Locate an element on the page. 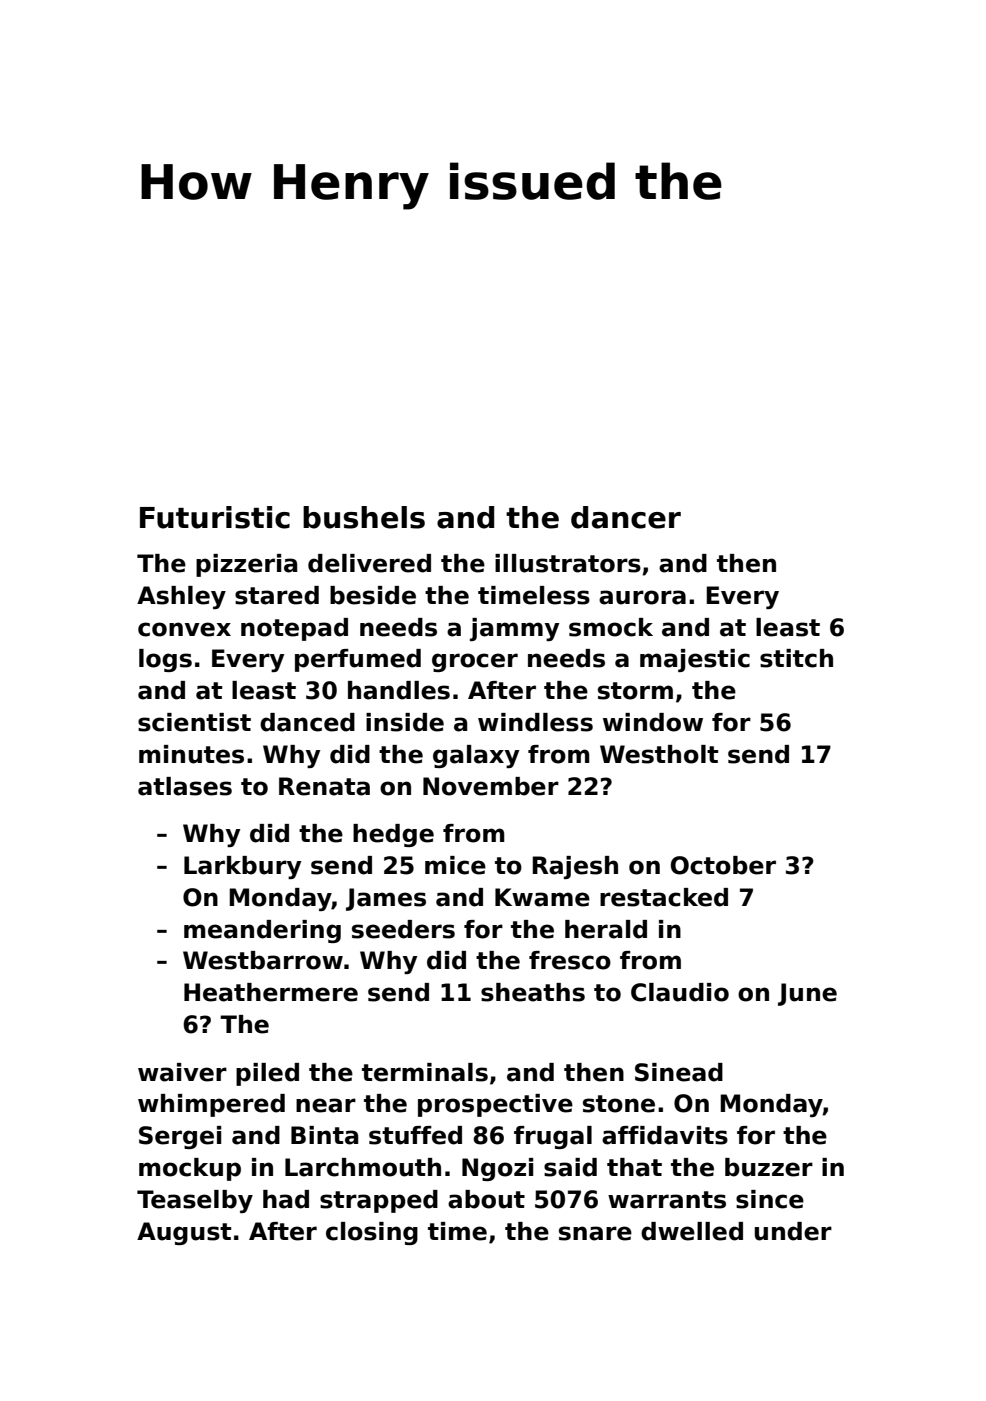 The width and height of the document is (986, 1401). illustrators is located at coordinates (568, 563).
